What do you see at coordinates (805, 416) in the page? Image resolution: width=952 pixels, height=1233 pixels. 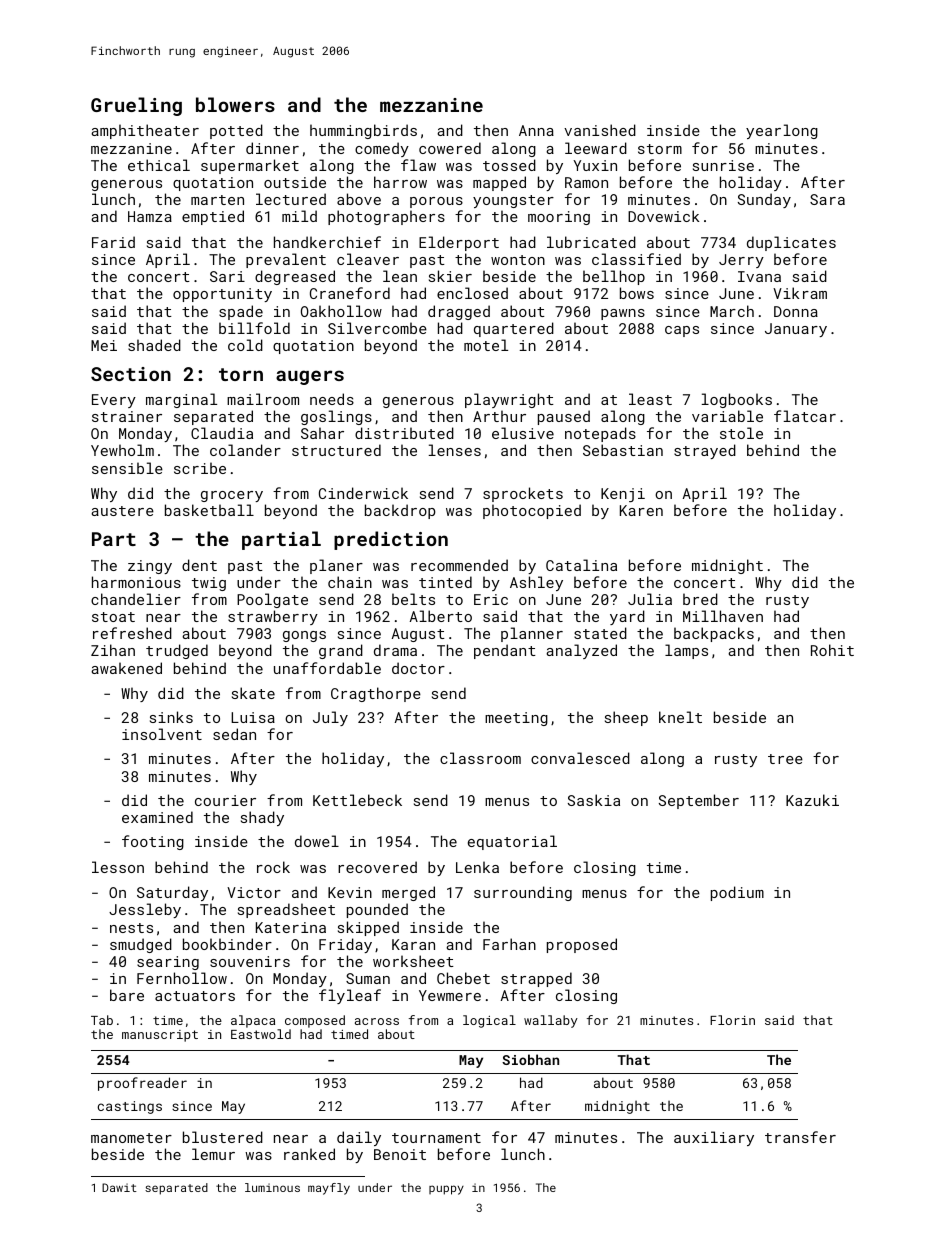 I see `flatcar` at bounding box center [805, 416].
